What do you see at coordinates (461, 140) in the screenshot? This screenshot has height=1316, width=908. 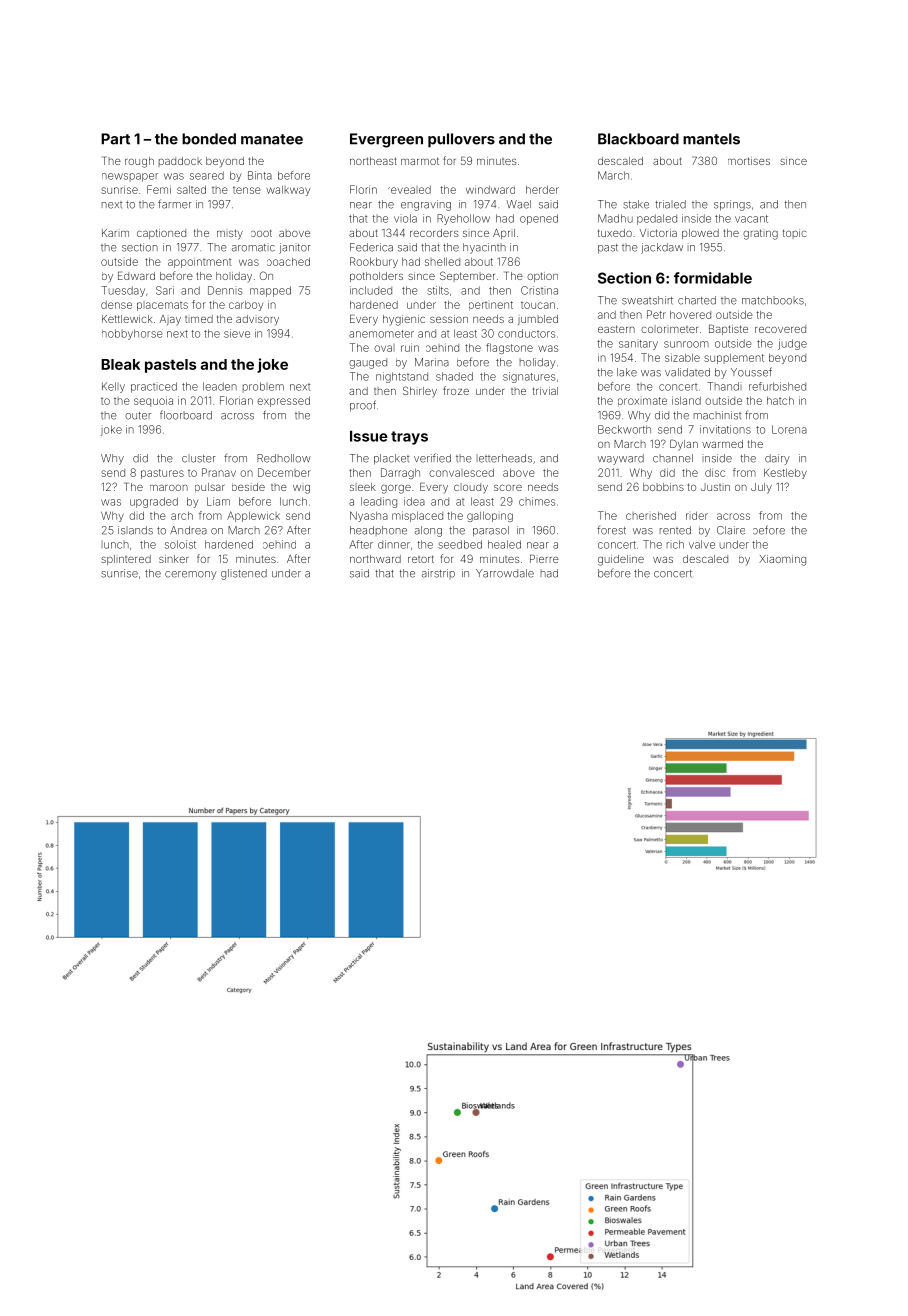 I see `pullovers` at bounding box center [461, 140].
